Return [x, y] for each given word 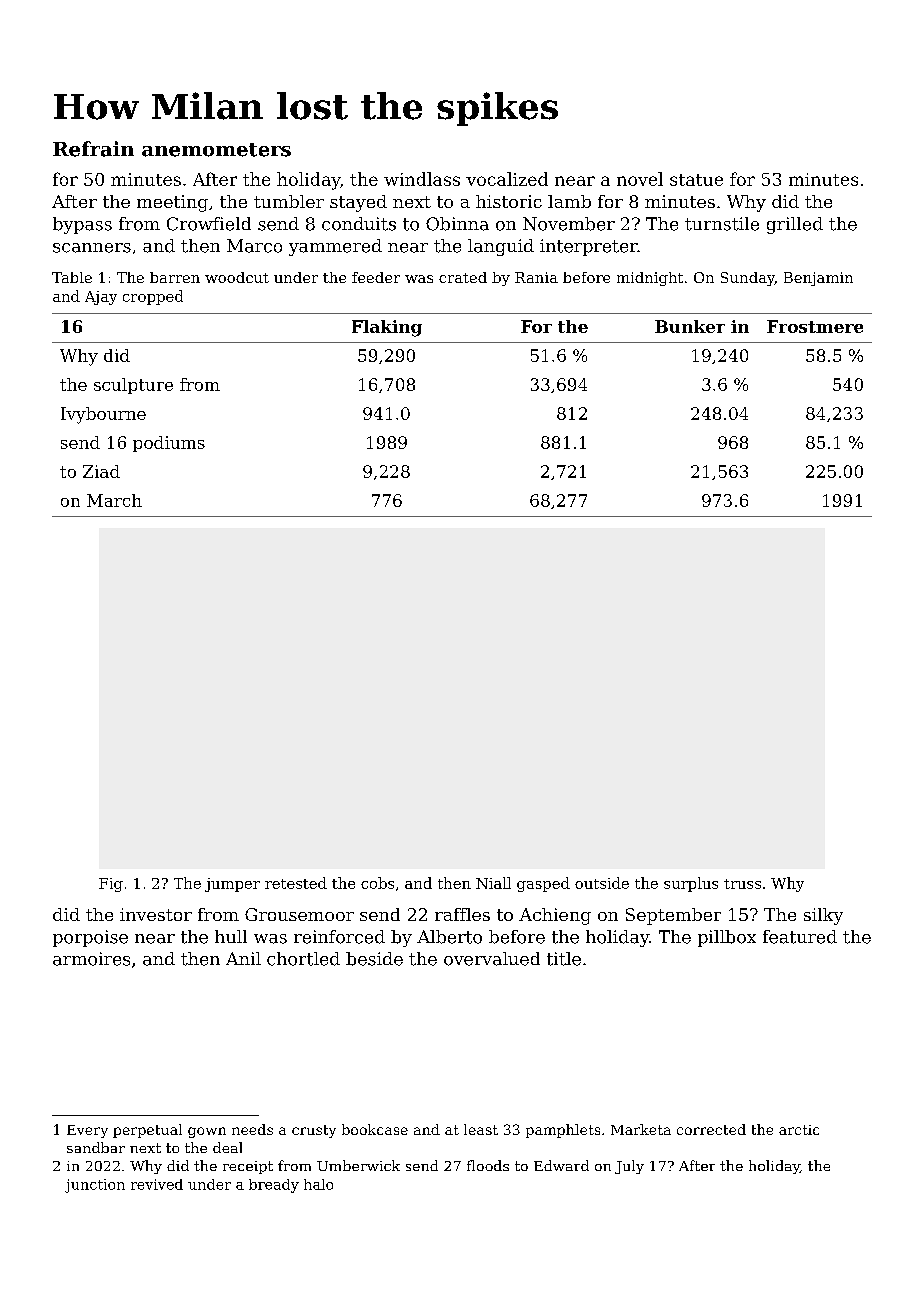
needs [252, 1129]
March [114, 500]
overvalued [492, 959]
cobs [377, 883]
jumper [232, 885]
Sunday [748, 279]
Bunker [690, 326]
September [673, 916]
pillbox [727, 938]
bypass [82, 225]
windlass [422, 179]
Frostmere [815, 326]
